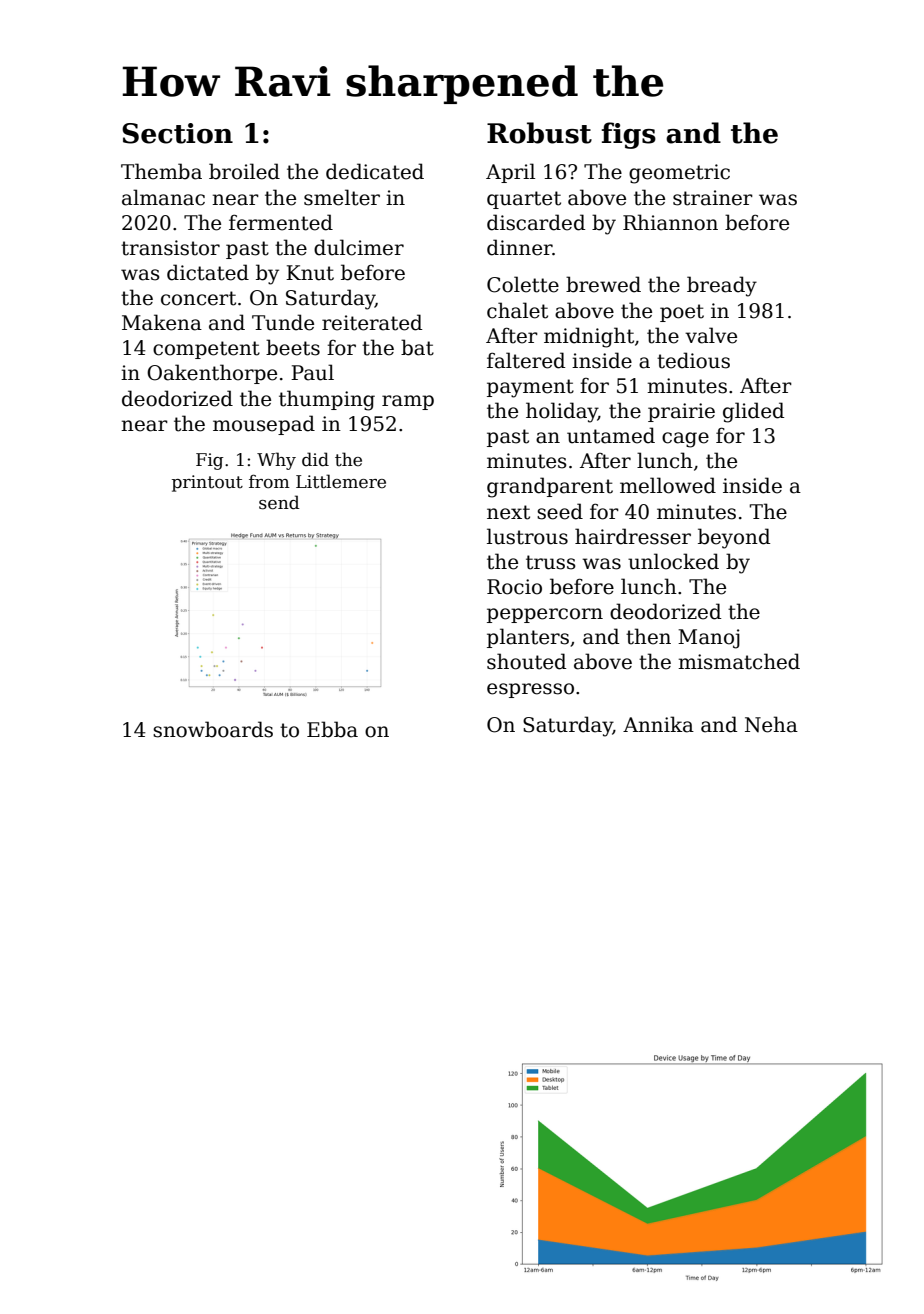 The height and width of the page is (1314, 924). I want to click on geometric, so click(679, 174).
